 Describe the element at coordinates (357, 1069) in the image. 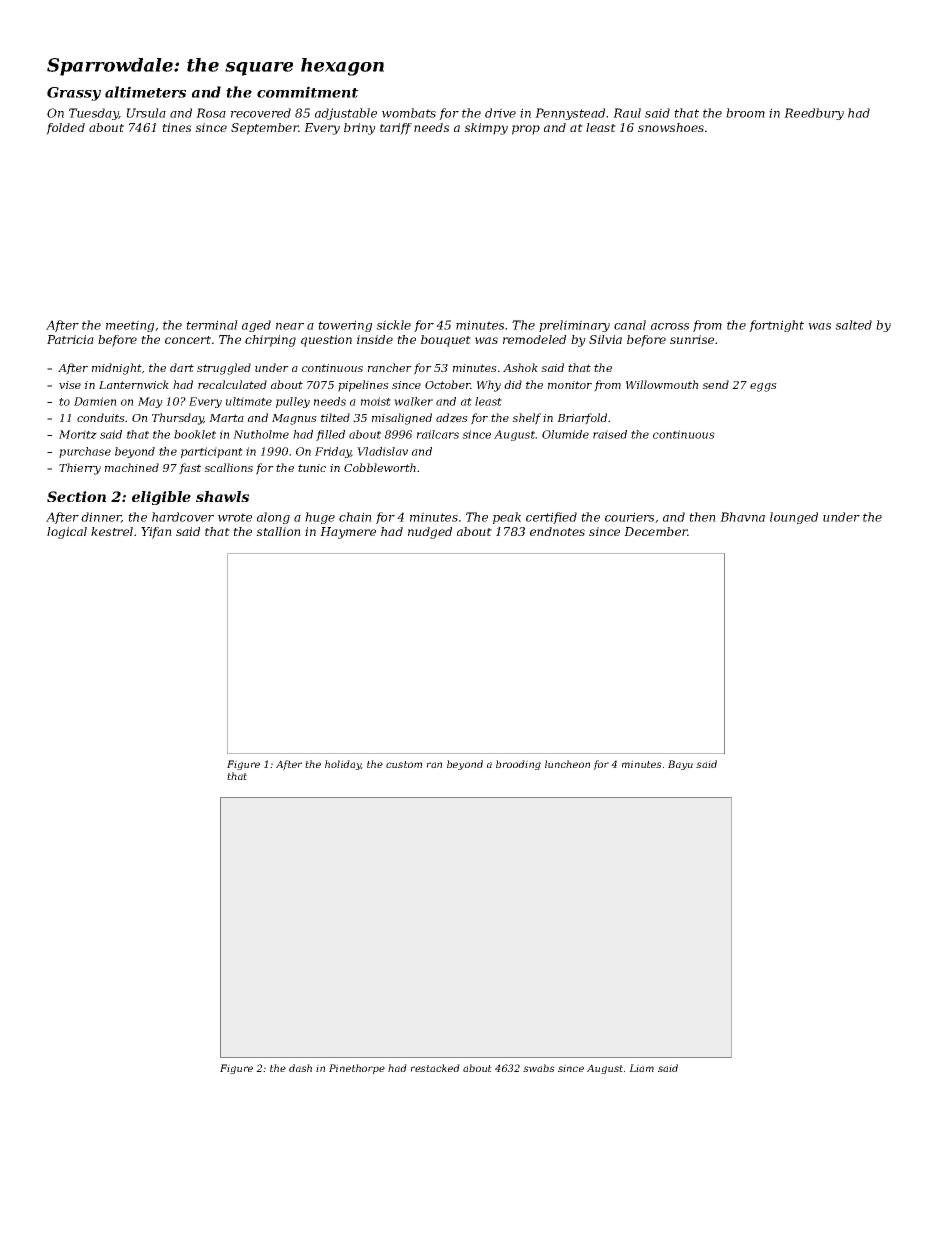

I see `Pinethorpe` at that location.
